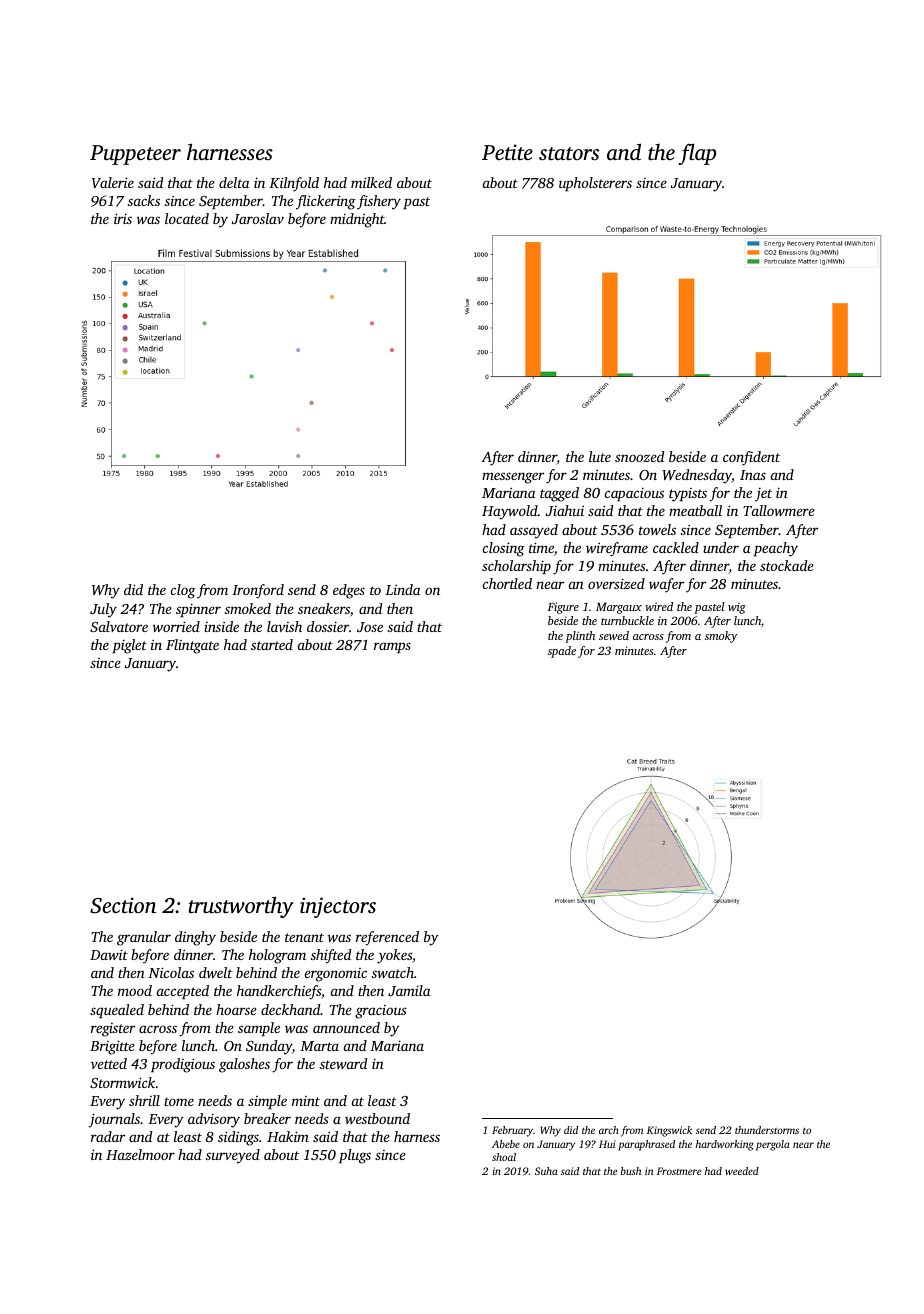 The image size is (924, 1314). Describe the element at coordinates (639, 456) in the screenshot. I see `snoozed` at that location.
